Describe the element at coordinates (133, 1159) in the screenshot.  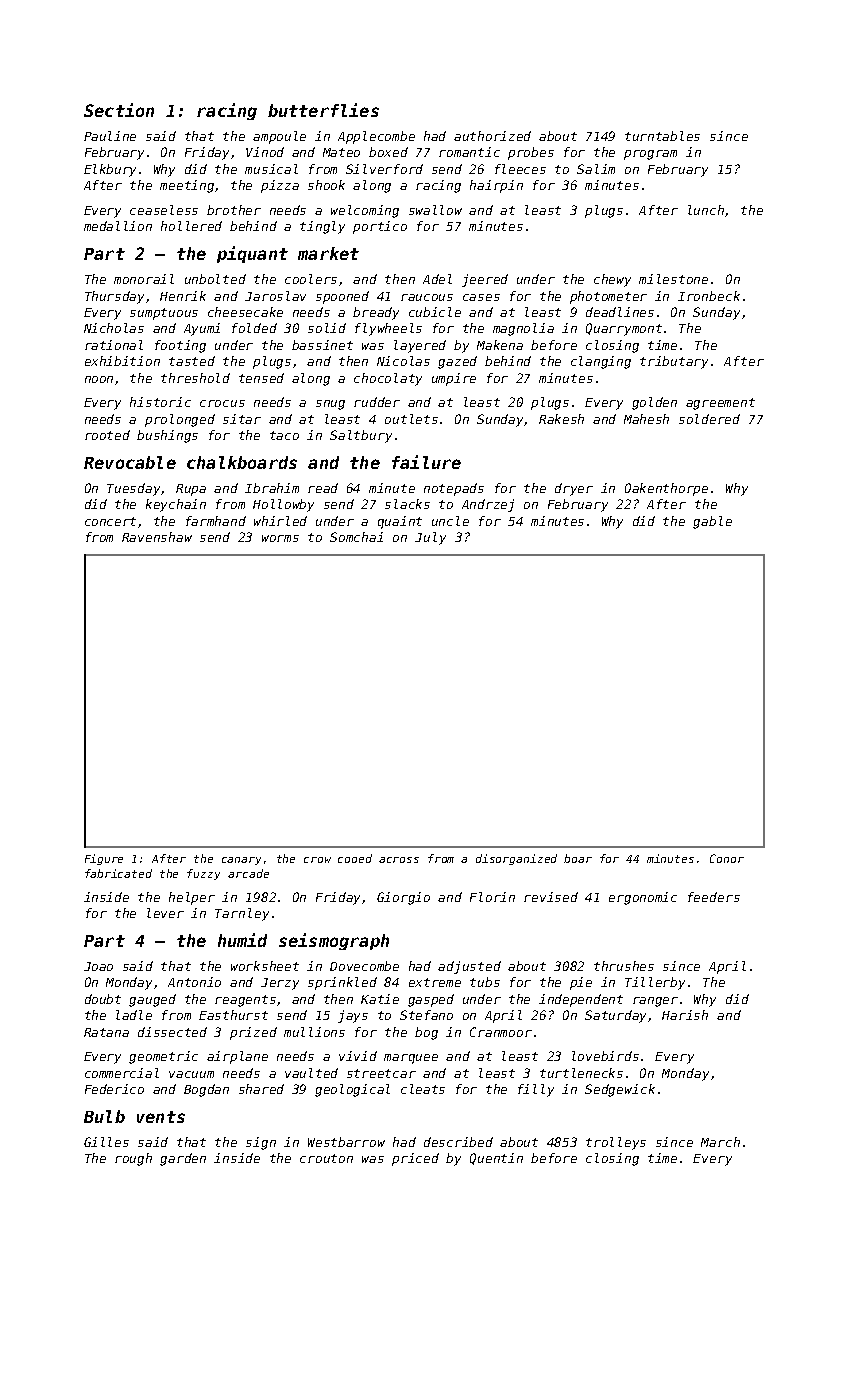
I see `rough` at that location.
